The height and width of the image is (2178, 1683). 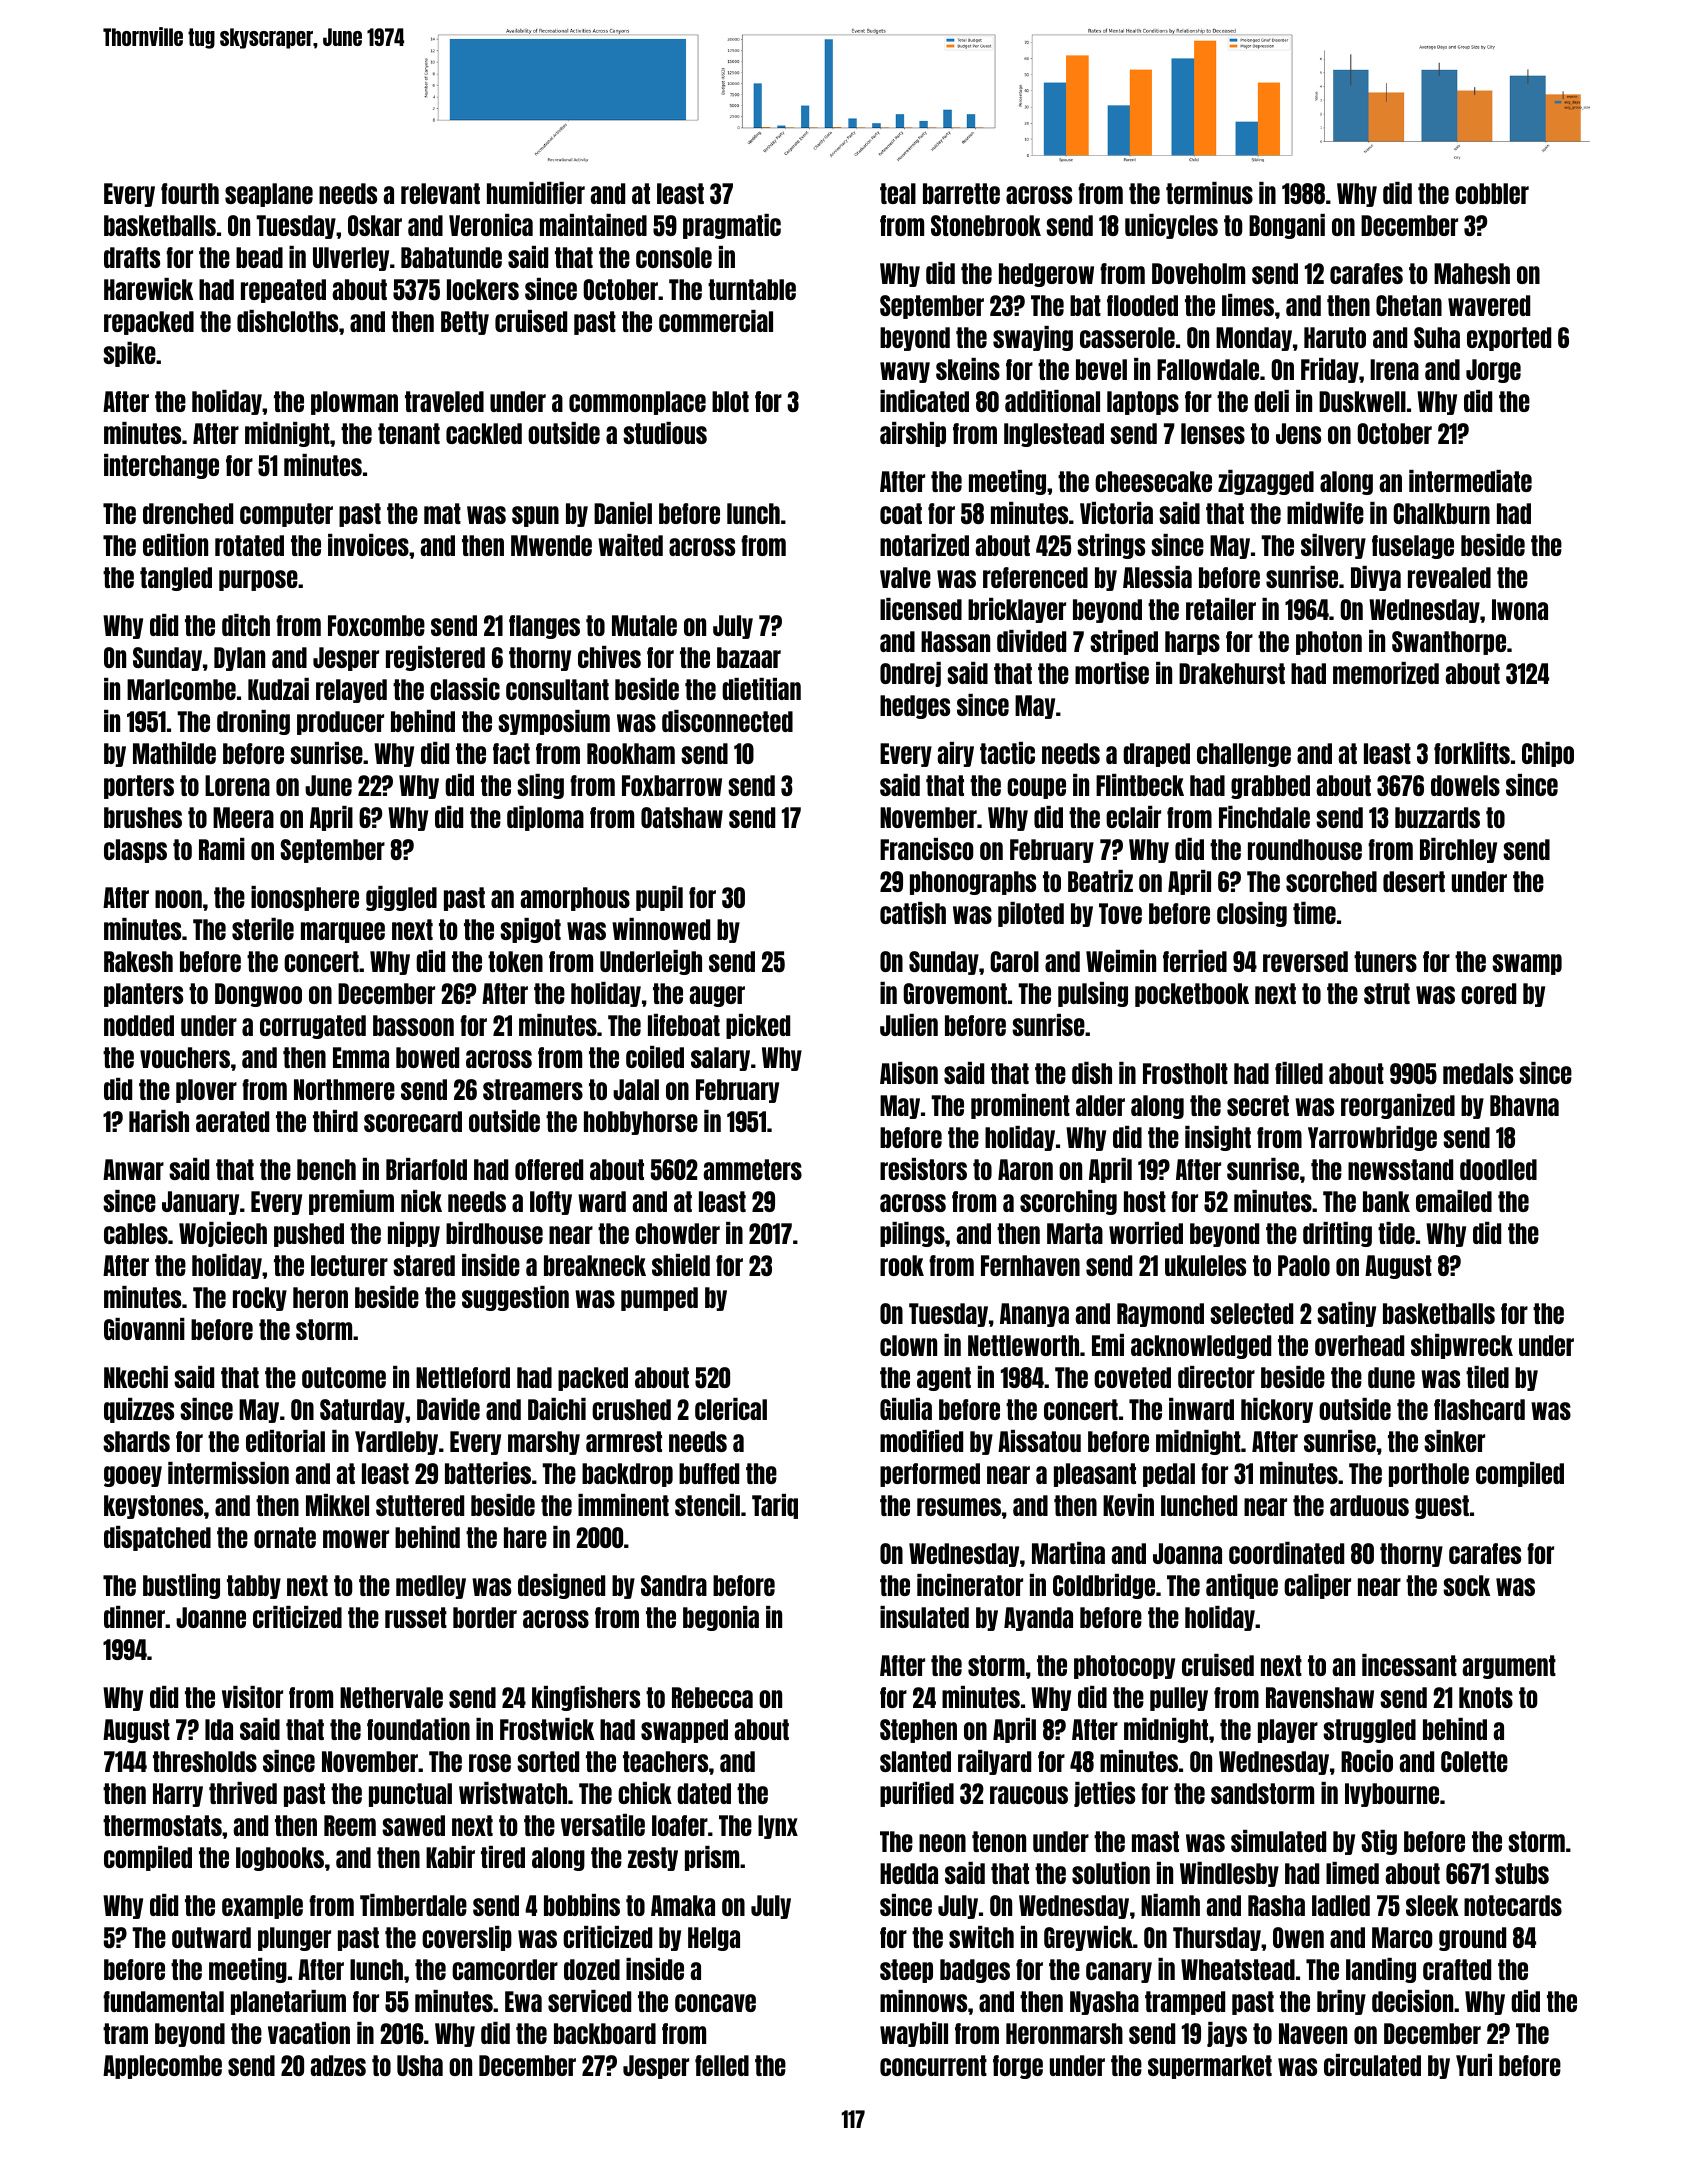 I want to click on diploma, so click(x=545, y=818).
